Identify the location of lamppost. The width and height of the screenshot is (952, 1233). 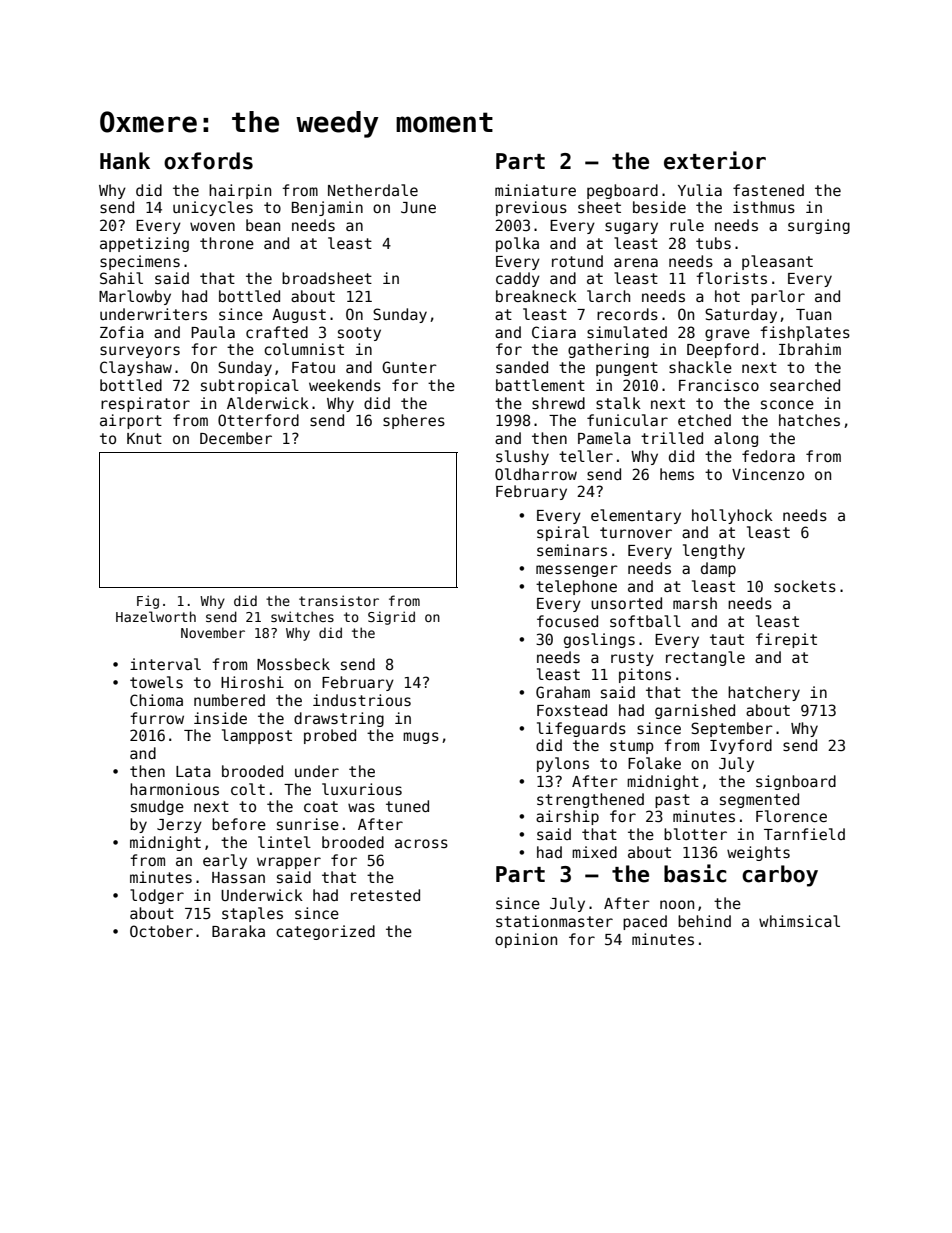
(257, 736).
